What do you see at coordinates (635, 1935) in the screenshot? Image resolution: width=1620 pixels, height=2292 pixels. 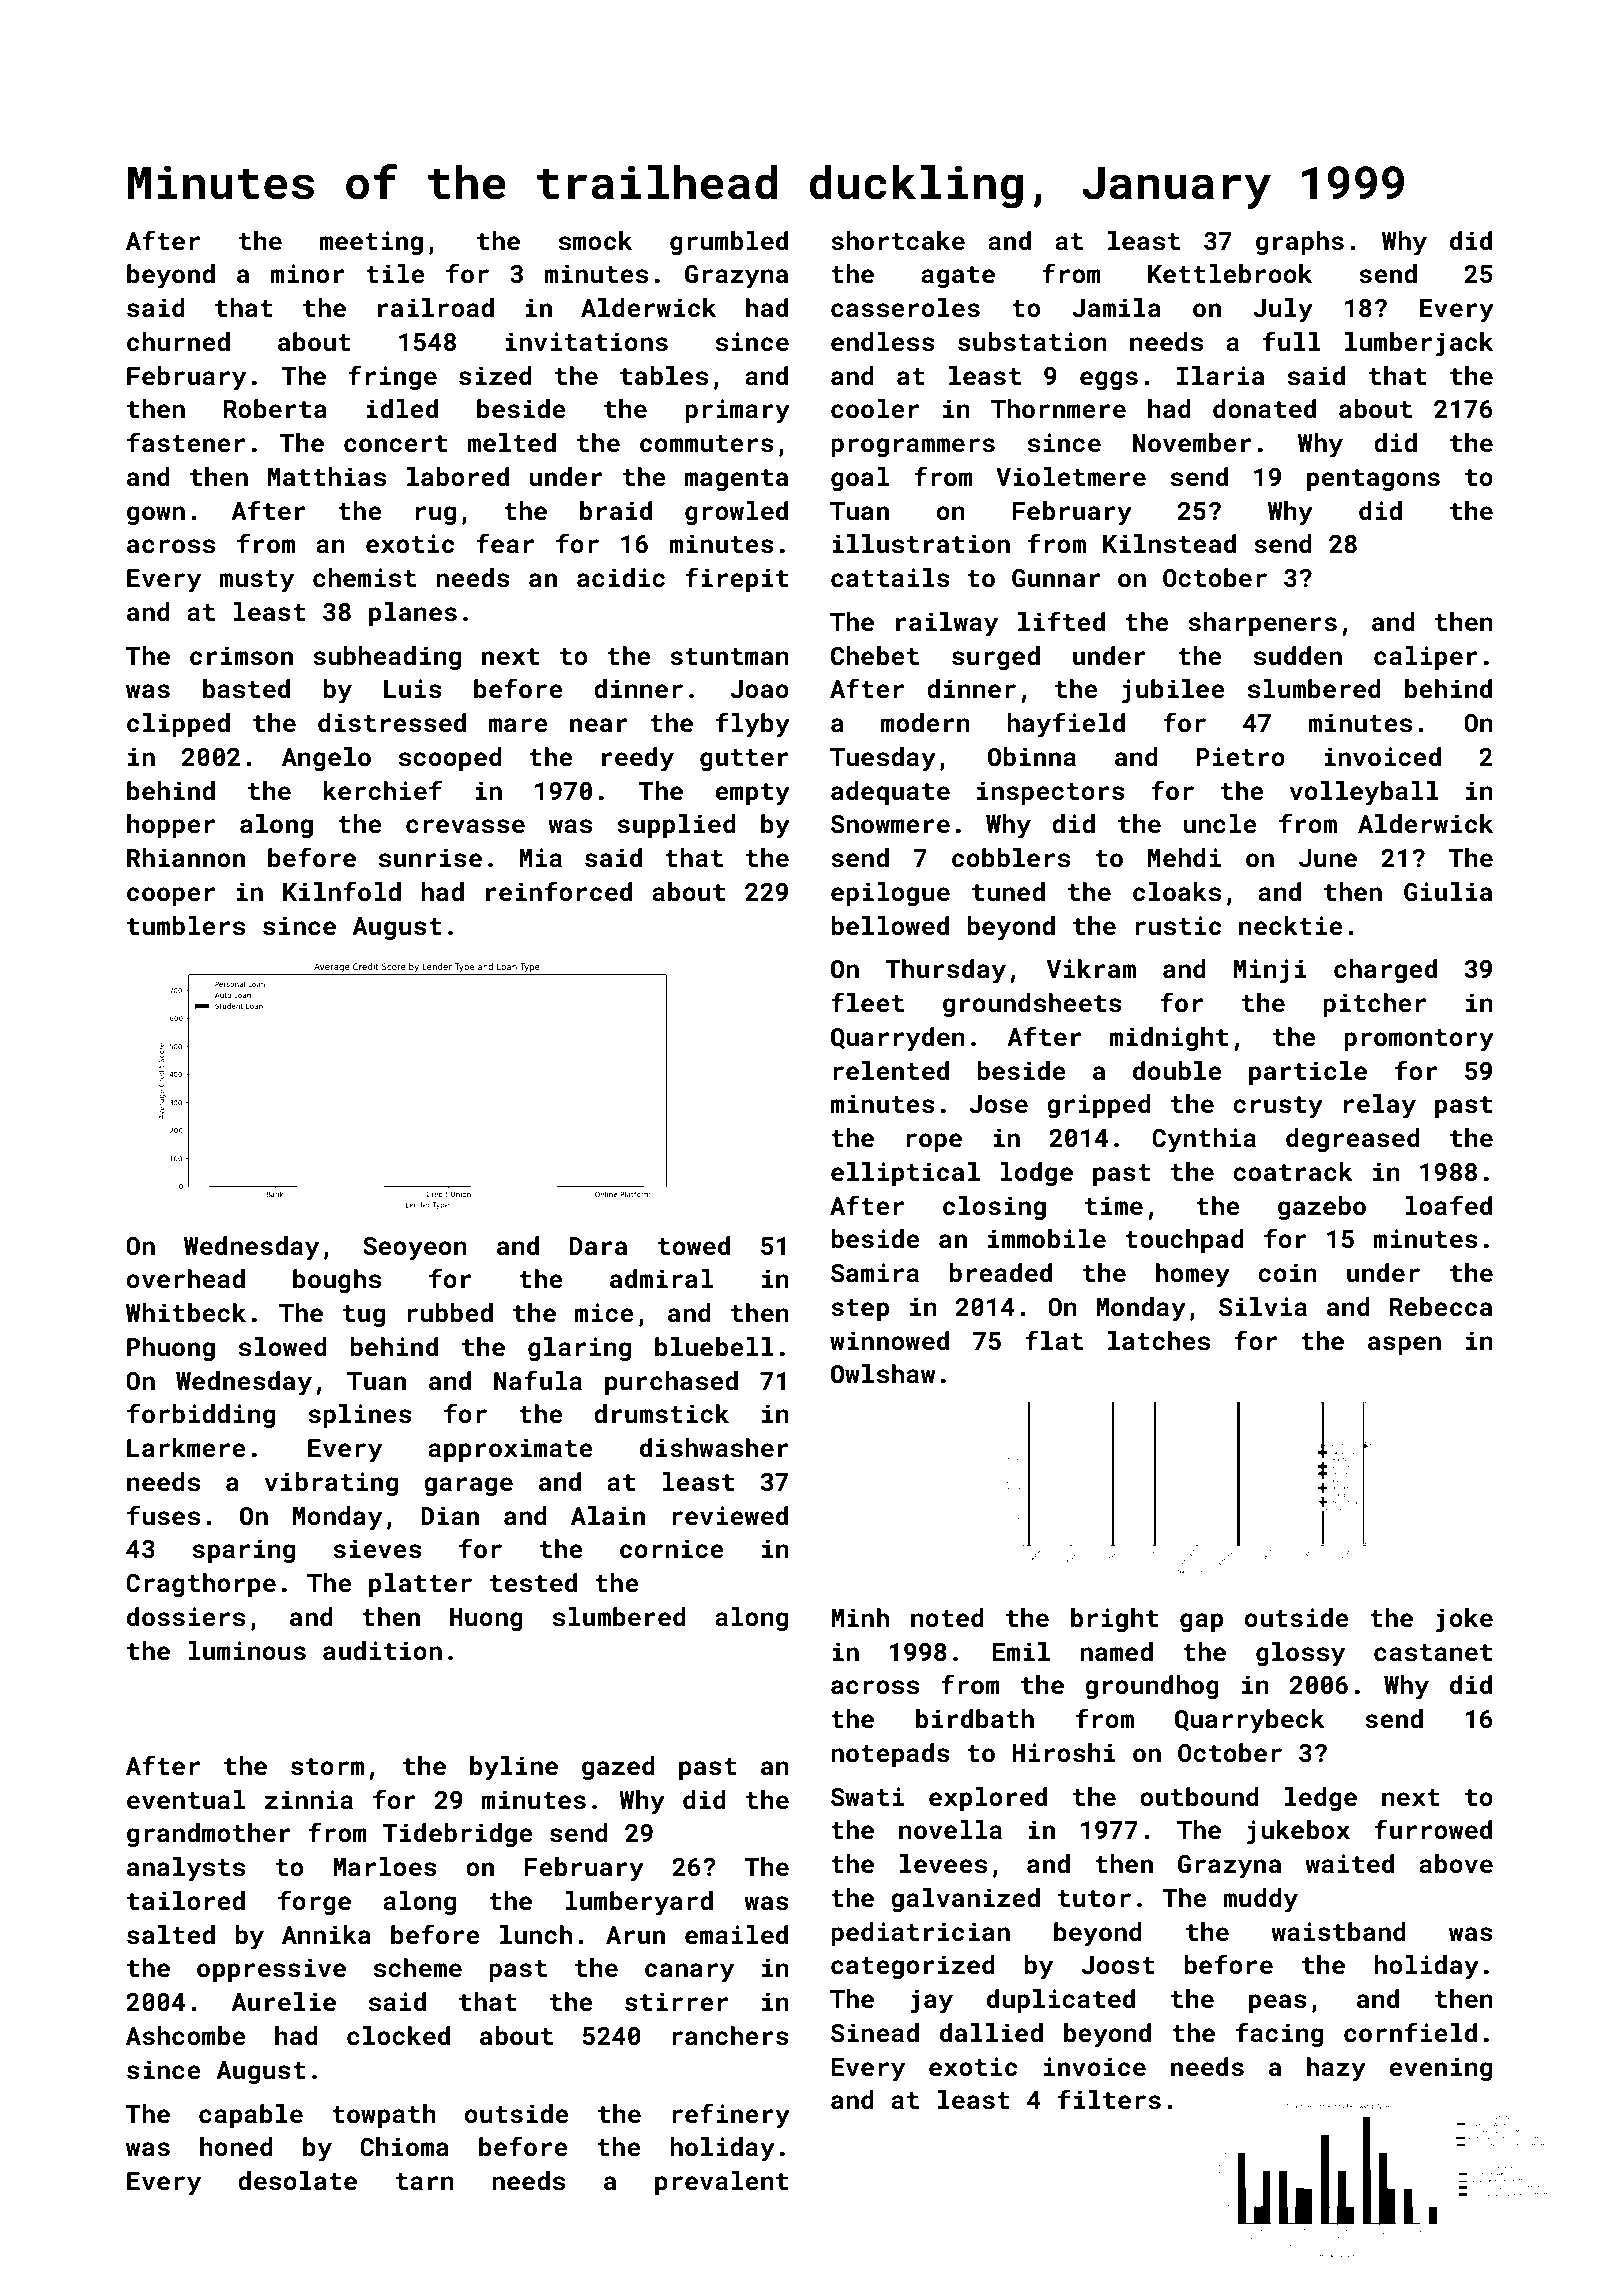 I see `Arun` at bounding box center [635, 1935].
